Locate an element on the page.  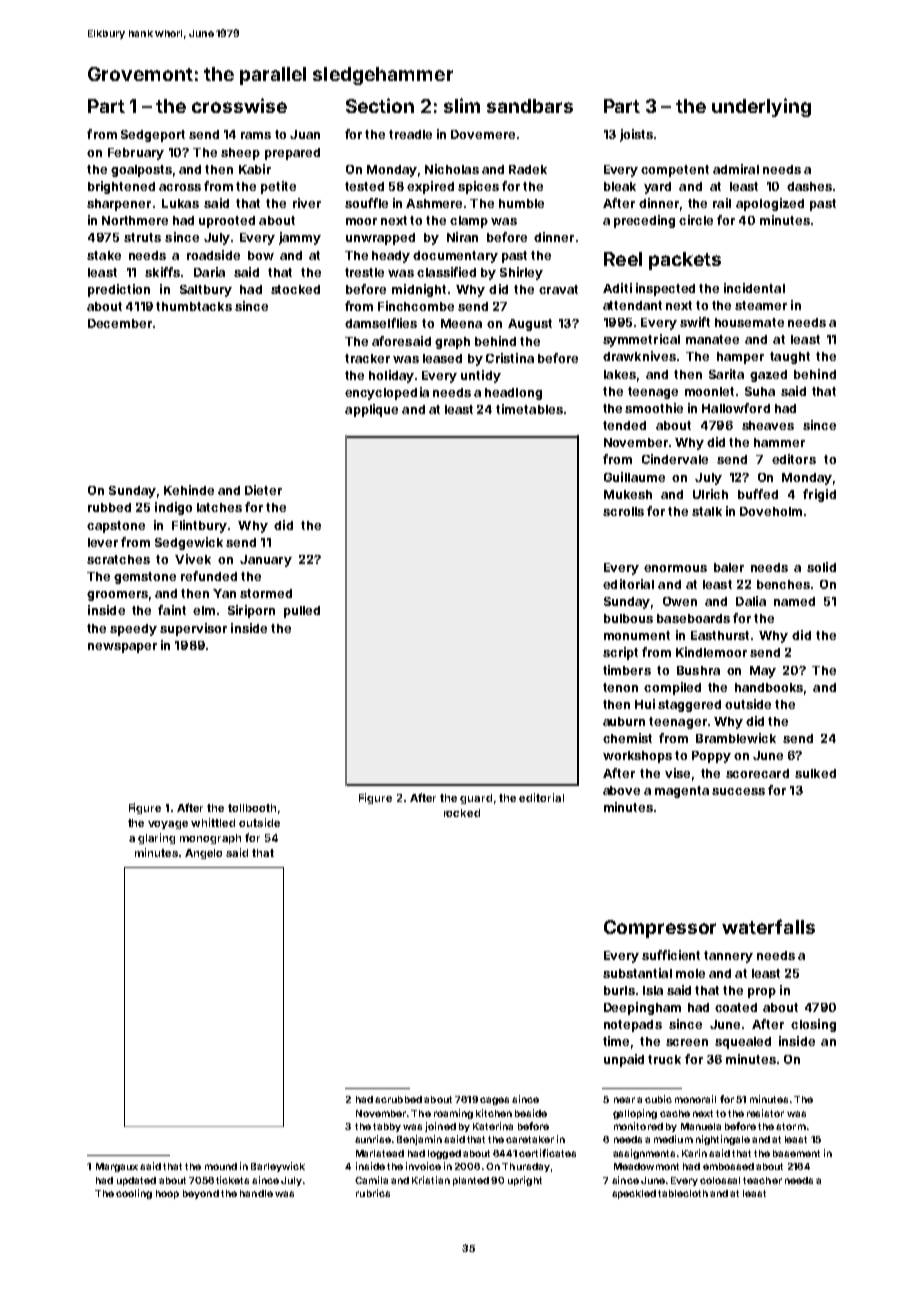
glaring is located at coordinates (156, 838).
